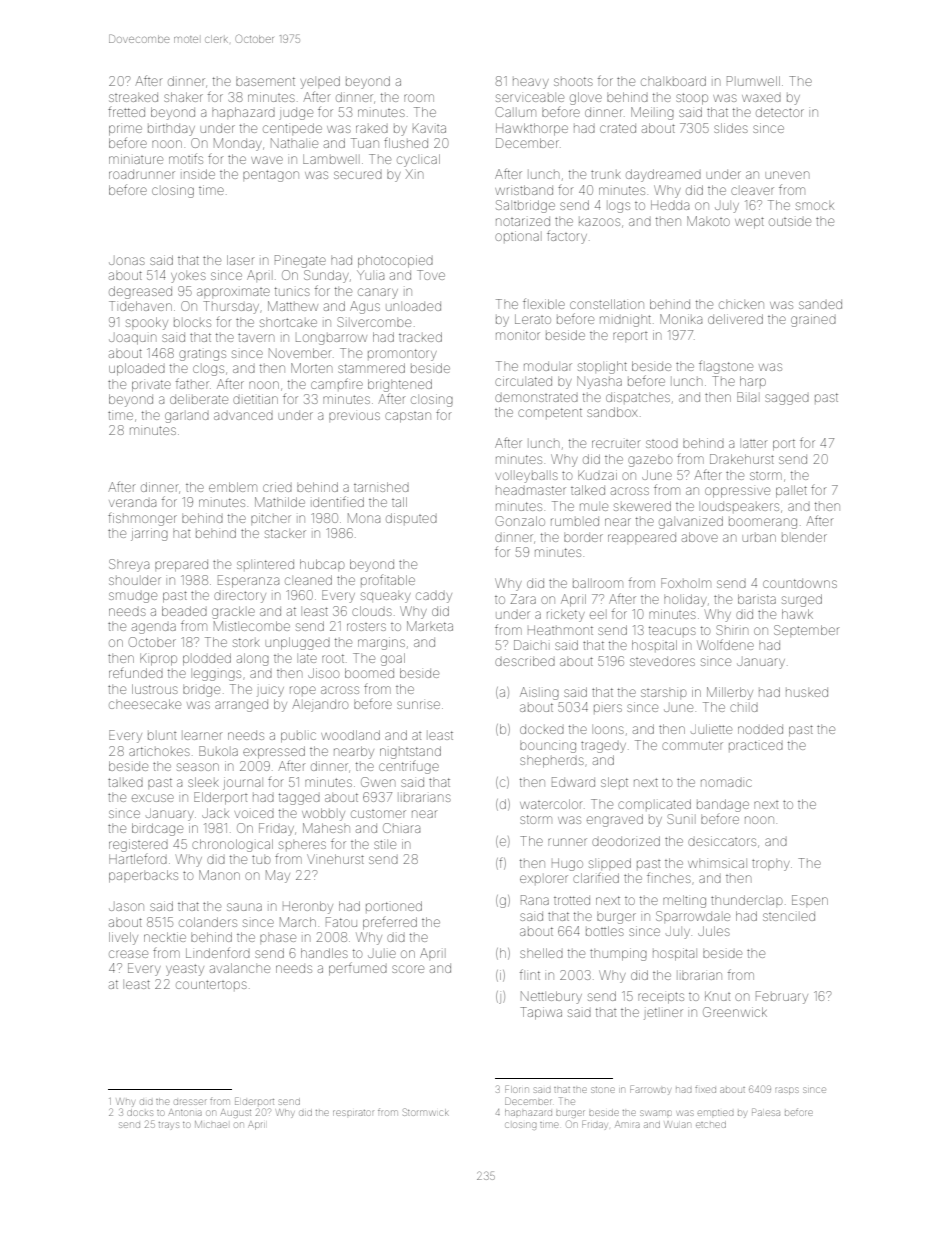 This screenshot has width=952, height=1233. Describe the element at coordinates (705, 1090) in the screenshot. I see `fixed` at that location.
